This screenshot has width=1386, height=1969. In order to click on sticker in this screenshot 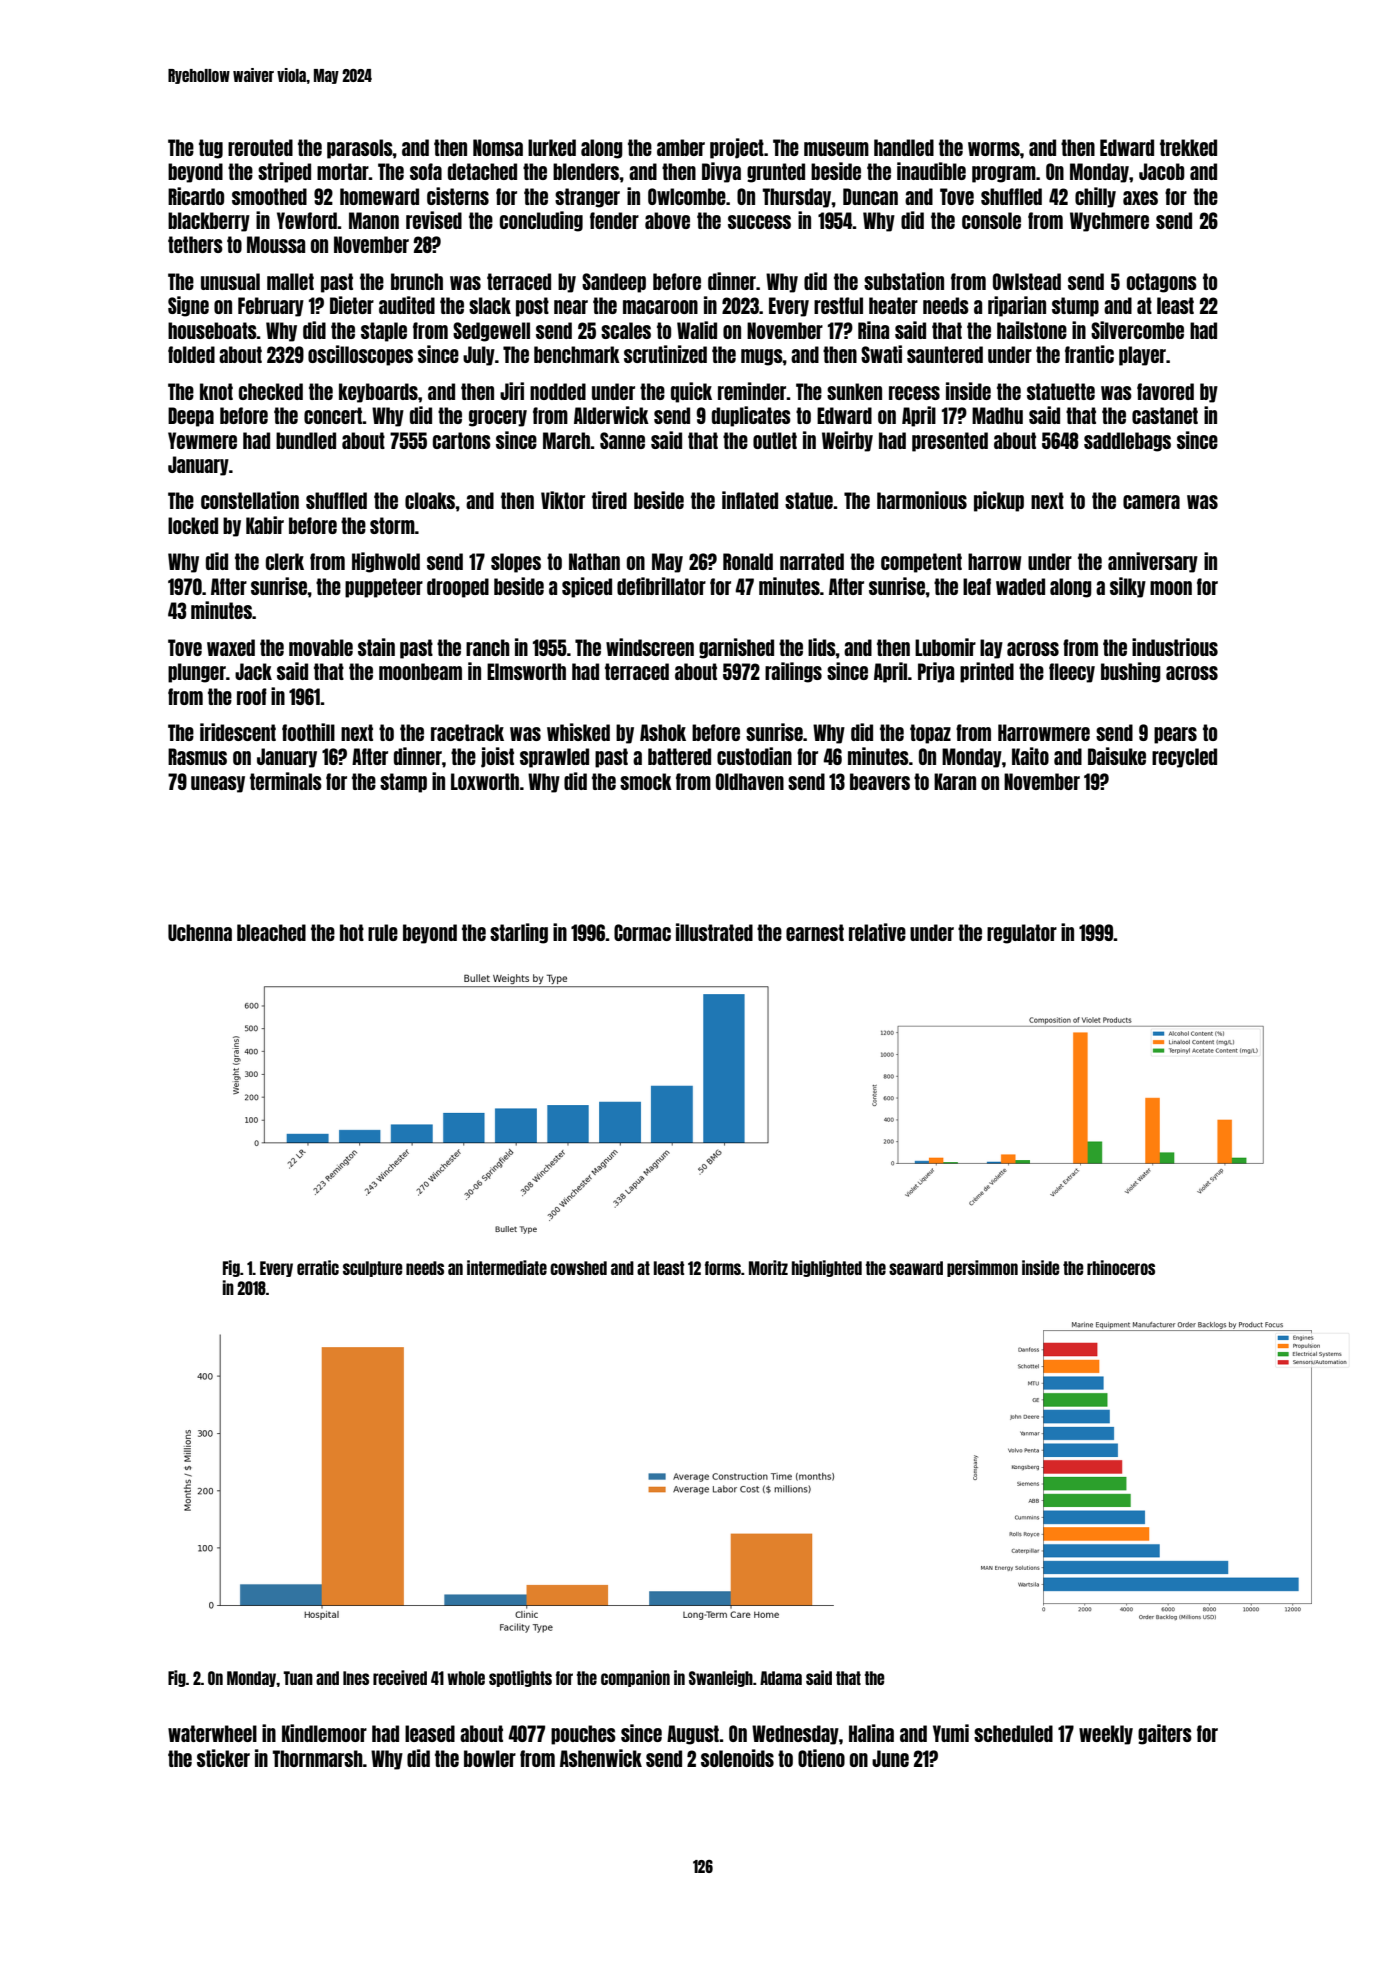, I will do `click(223, 1758)`.
